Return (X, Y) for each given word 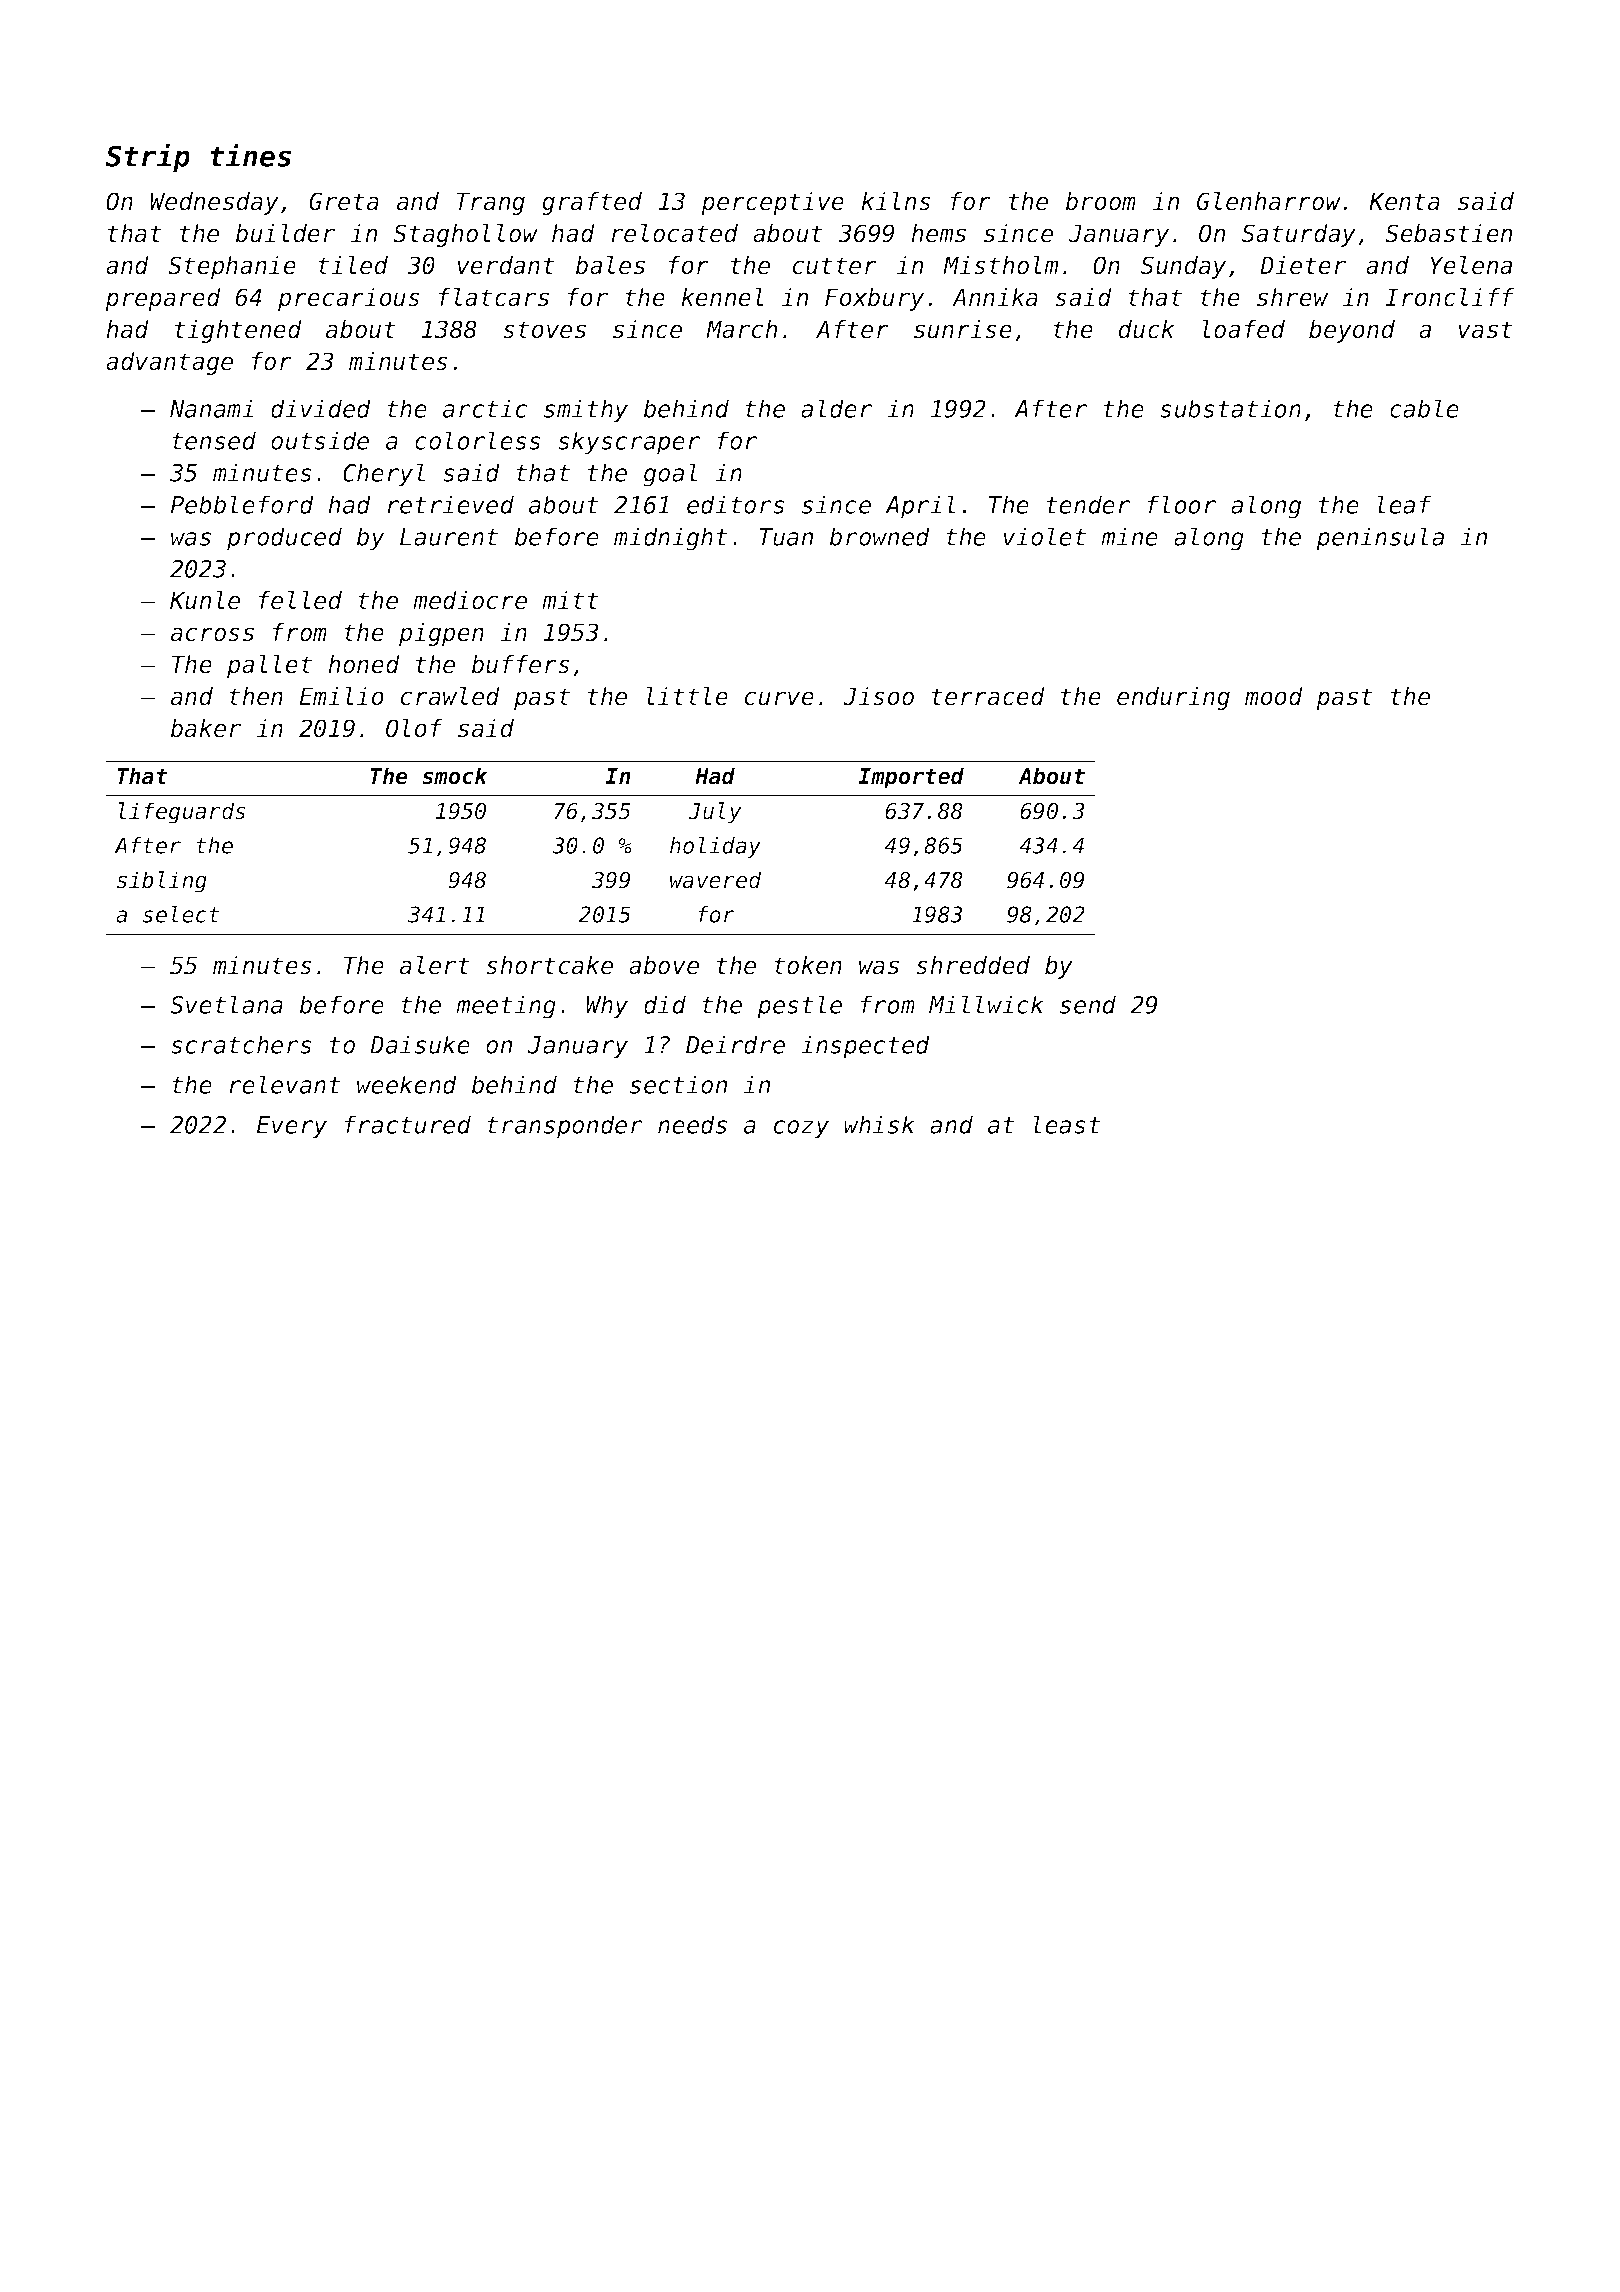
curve (779, 698)
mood (1274, 696)
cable (1424, 408)
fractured (408, 1124)
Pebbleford (242, 504)
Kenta (1404, 201)
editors (736, 504)
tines (250, 155)
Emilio (341, 696)
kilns (896, 201)
